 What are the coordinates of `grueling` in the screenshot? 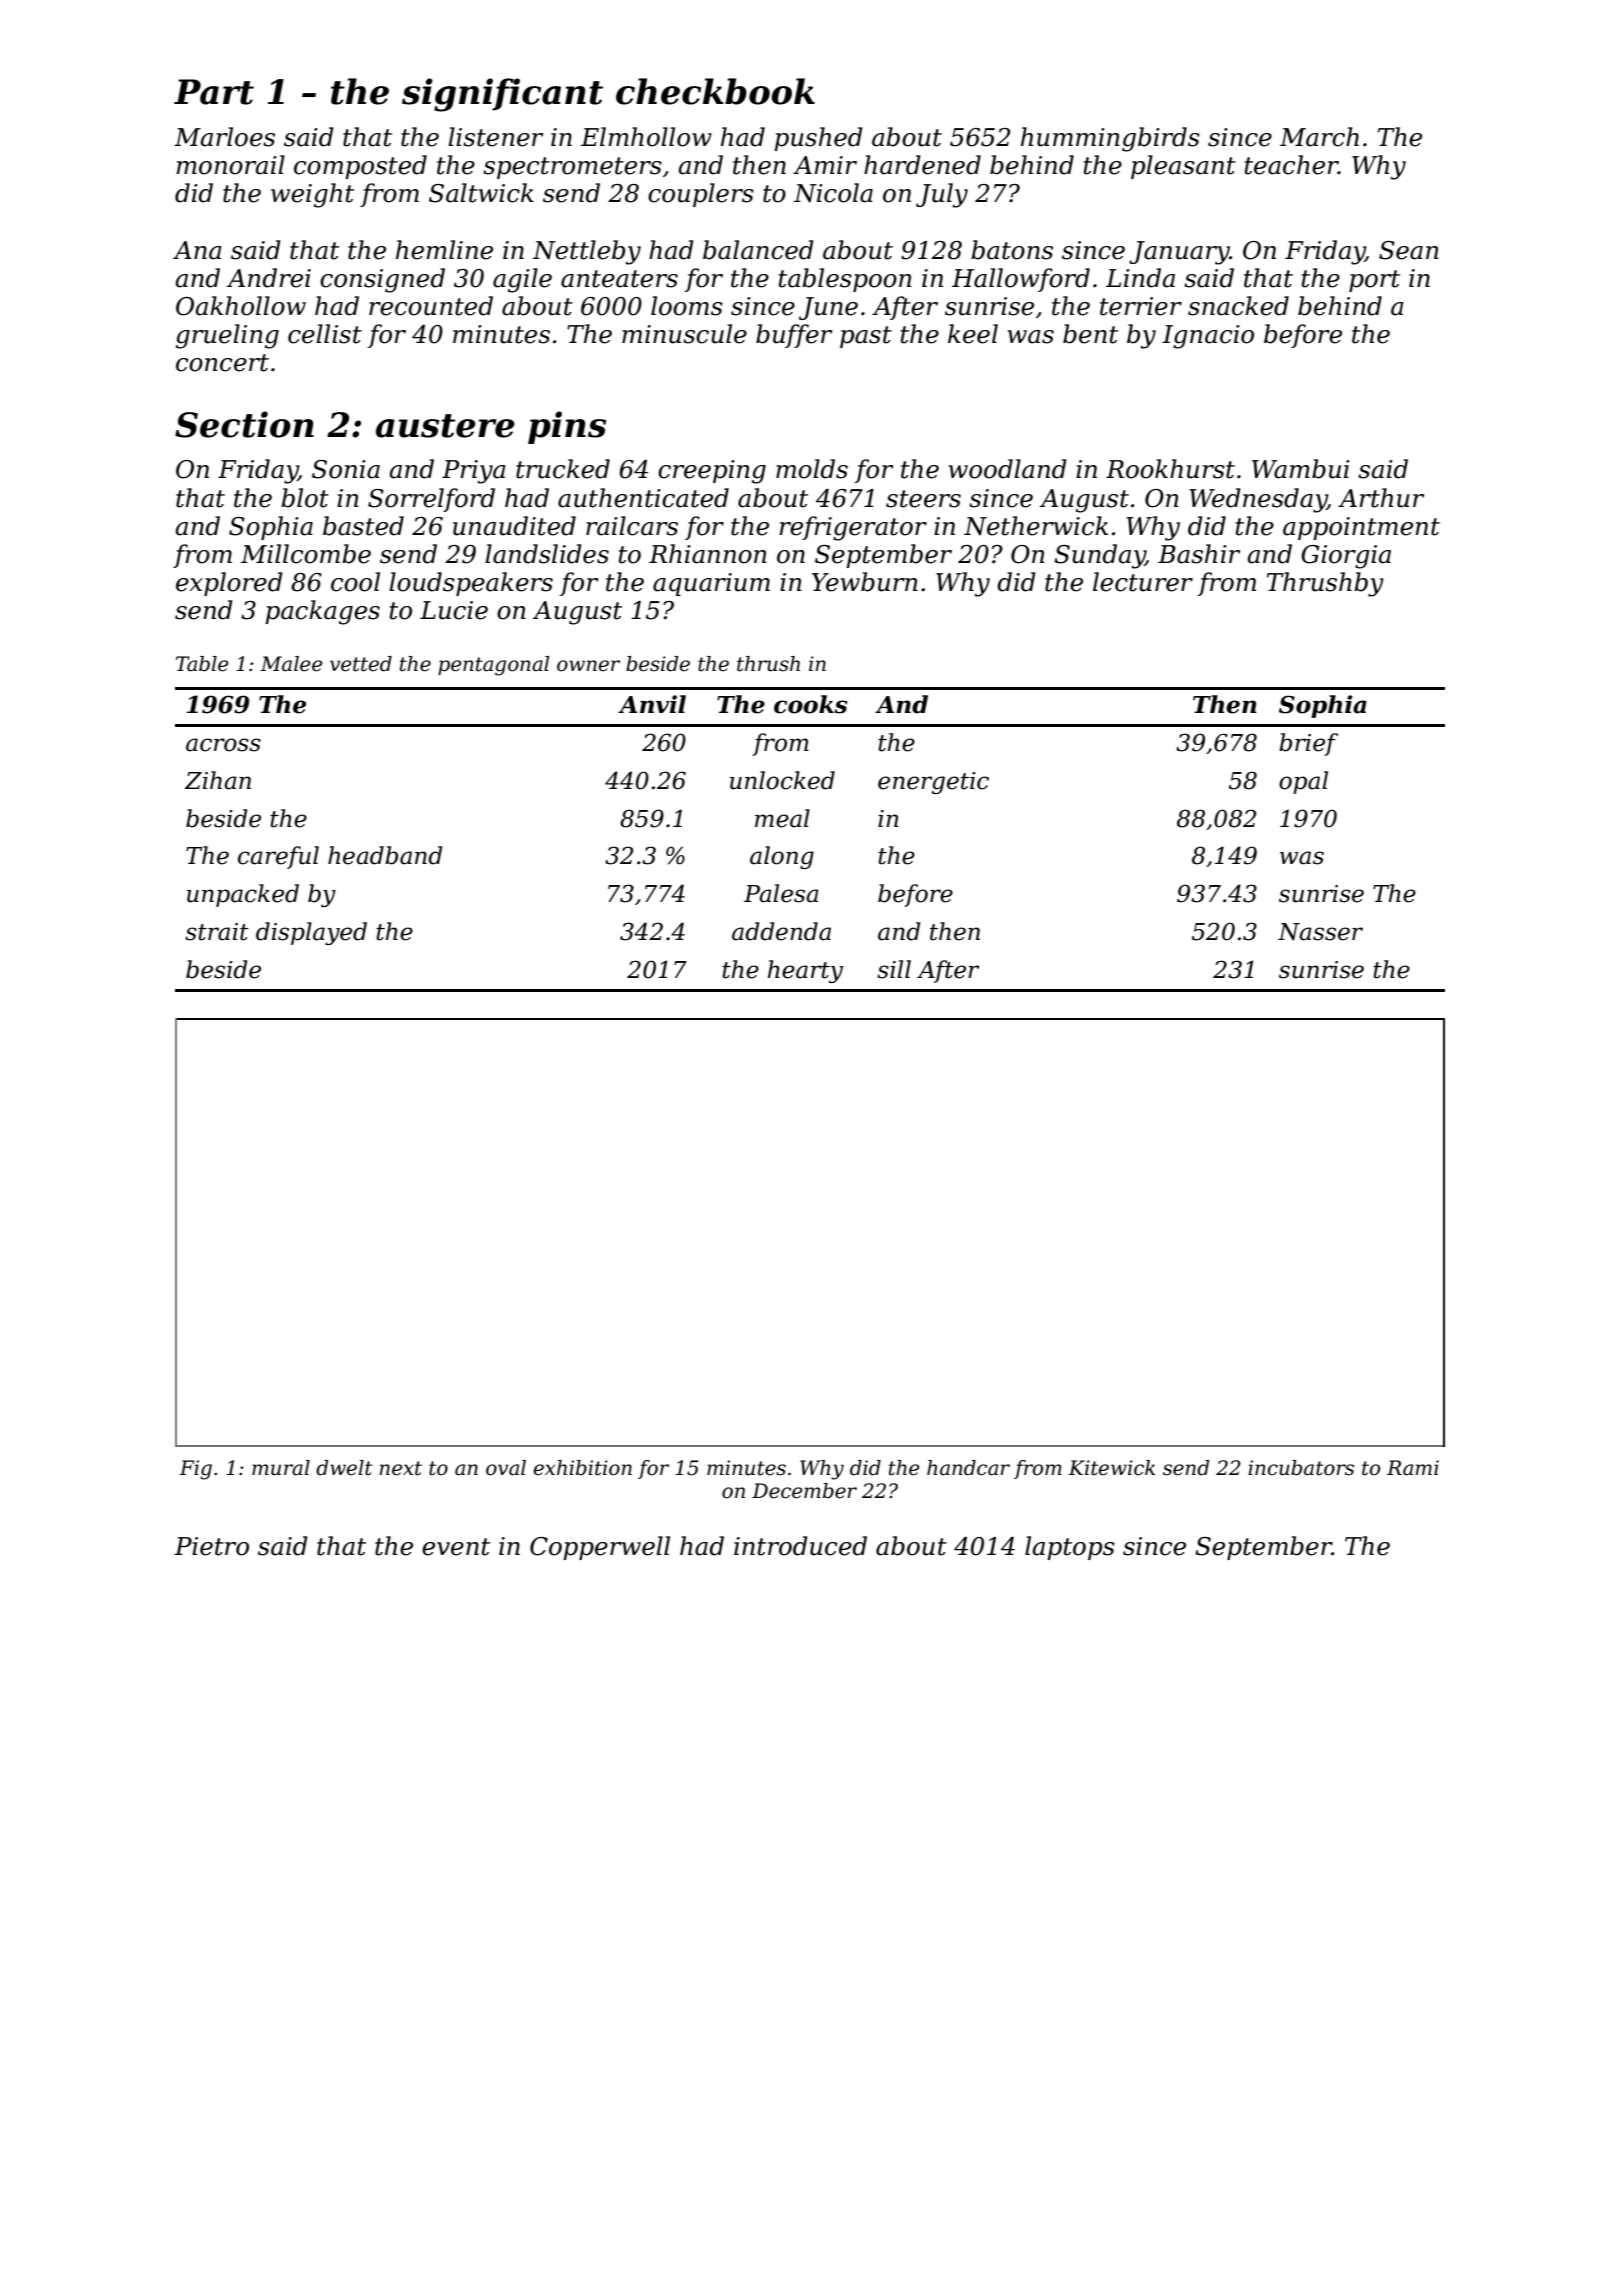 It's located at (227, 336).
